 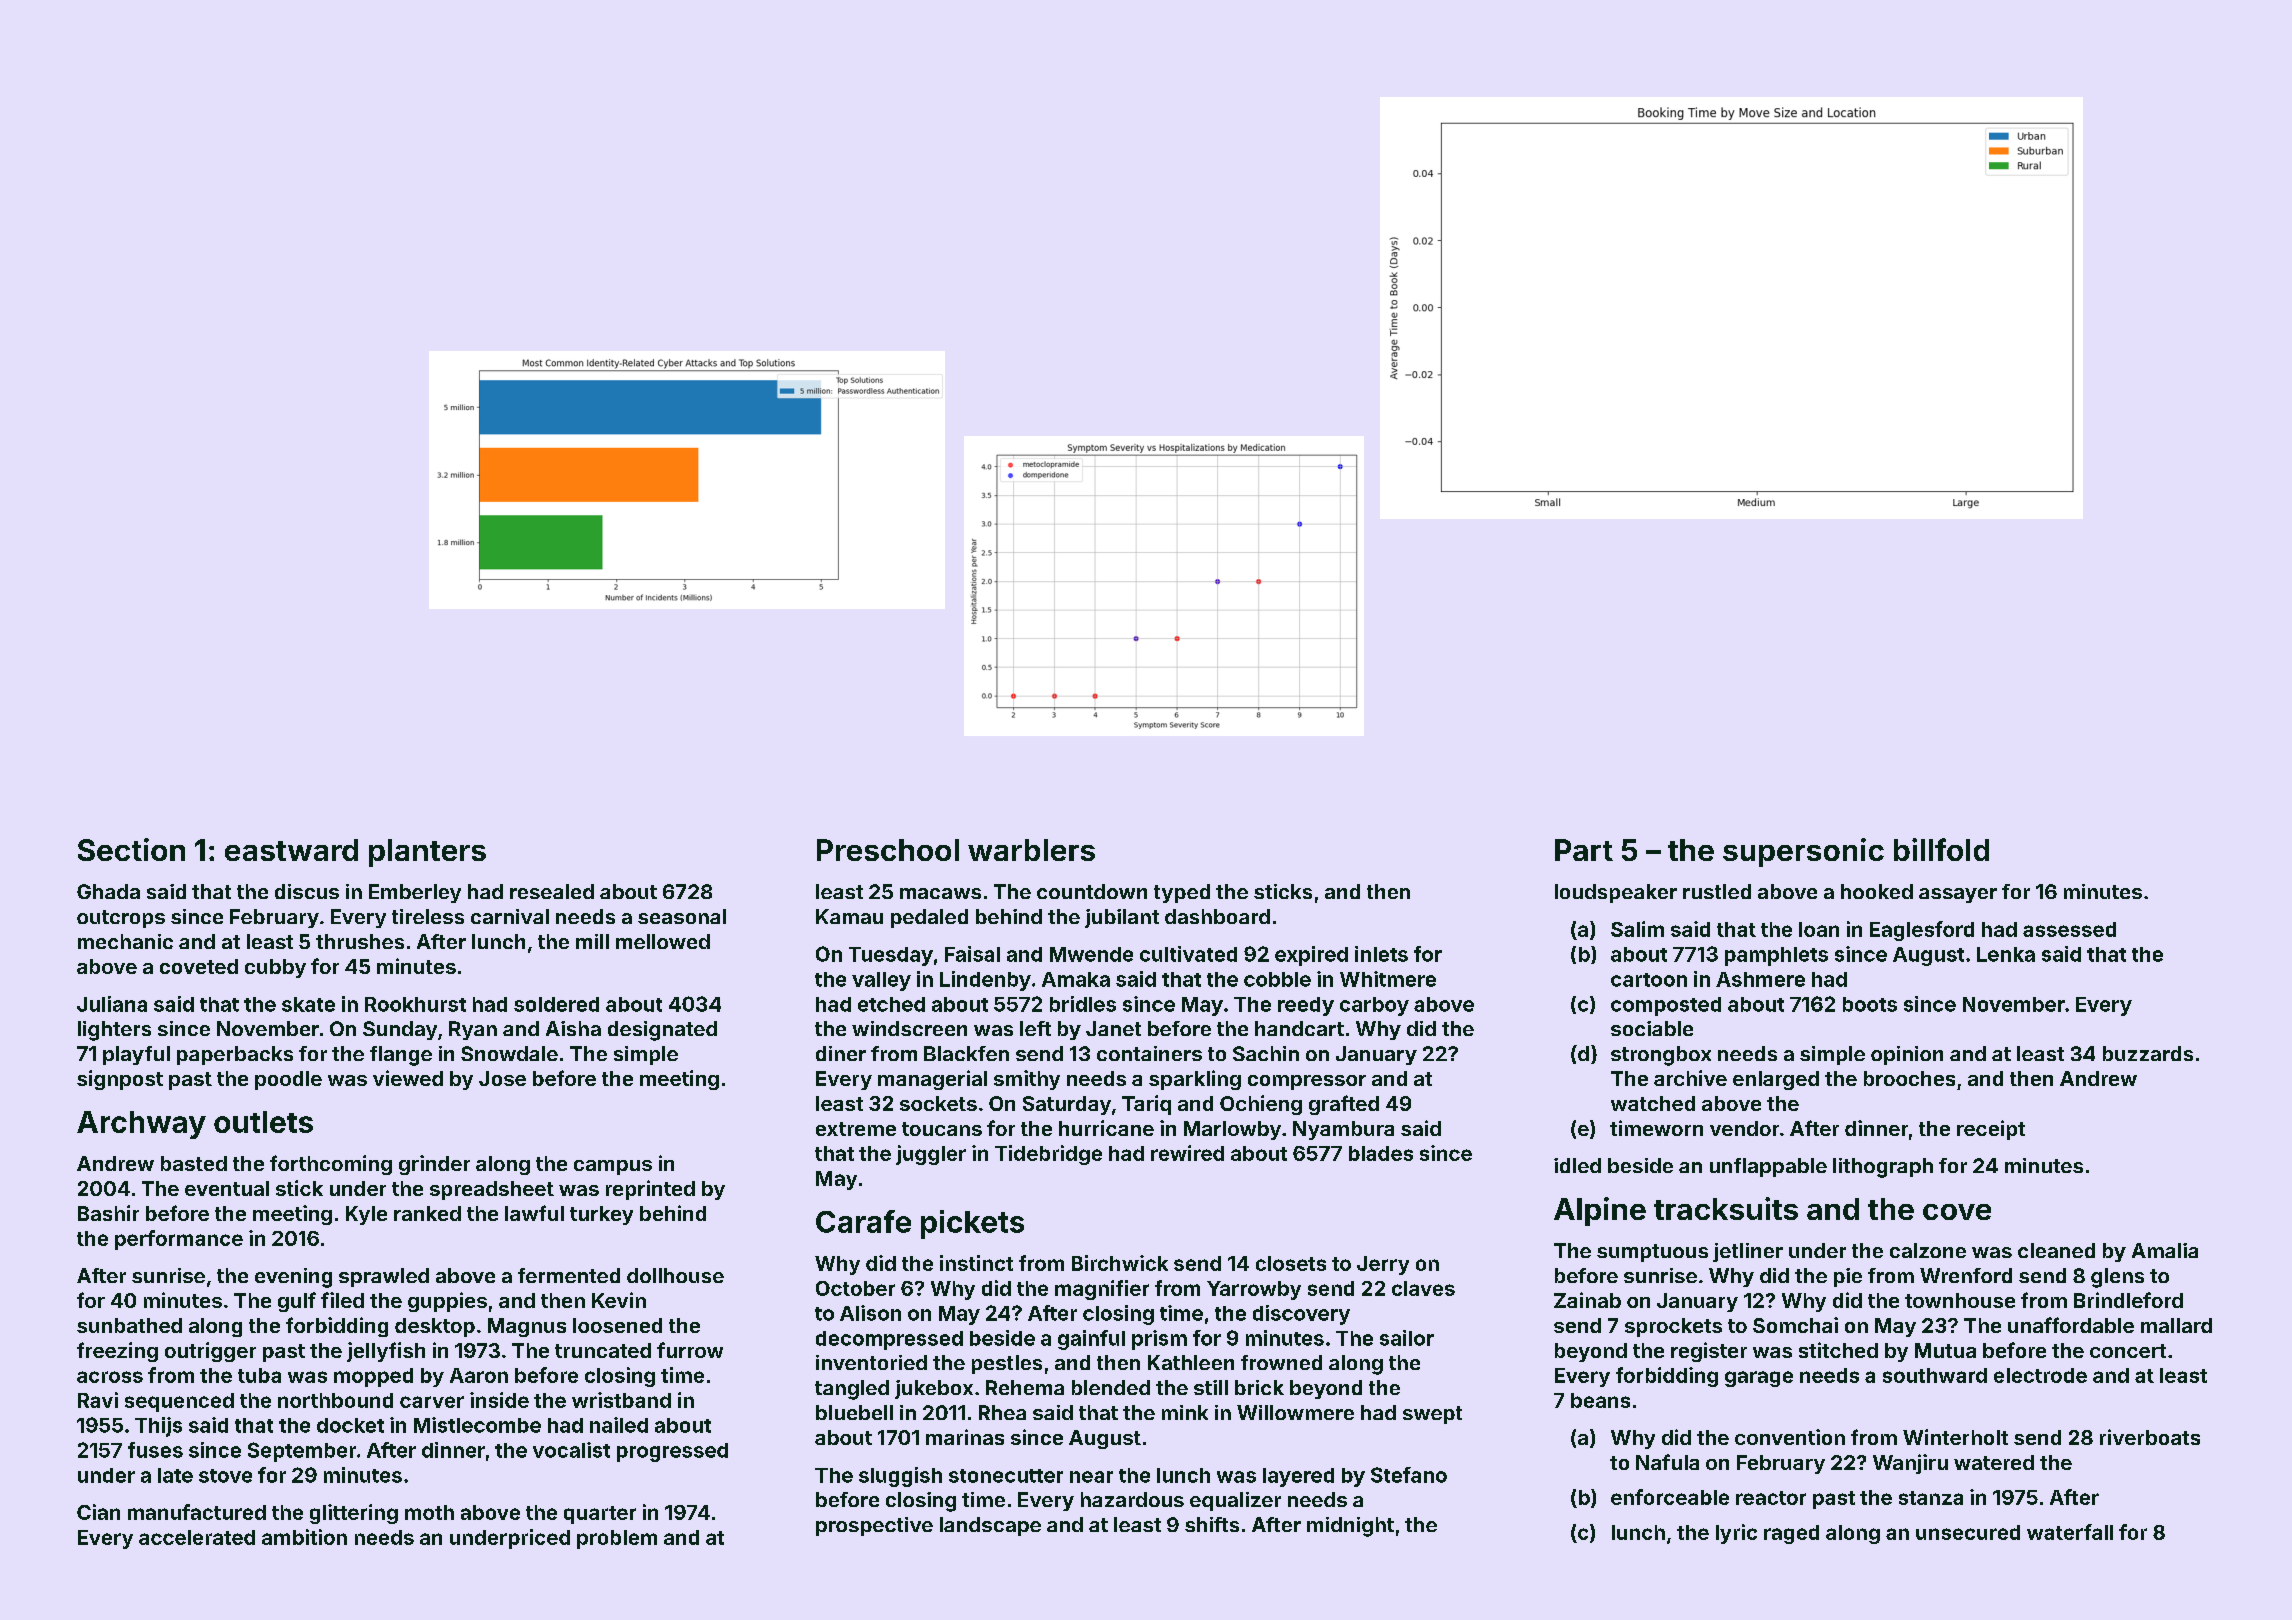 I want to click on macaws, so click(x=940, y=893).
